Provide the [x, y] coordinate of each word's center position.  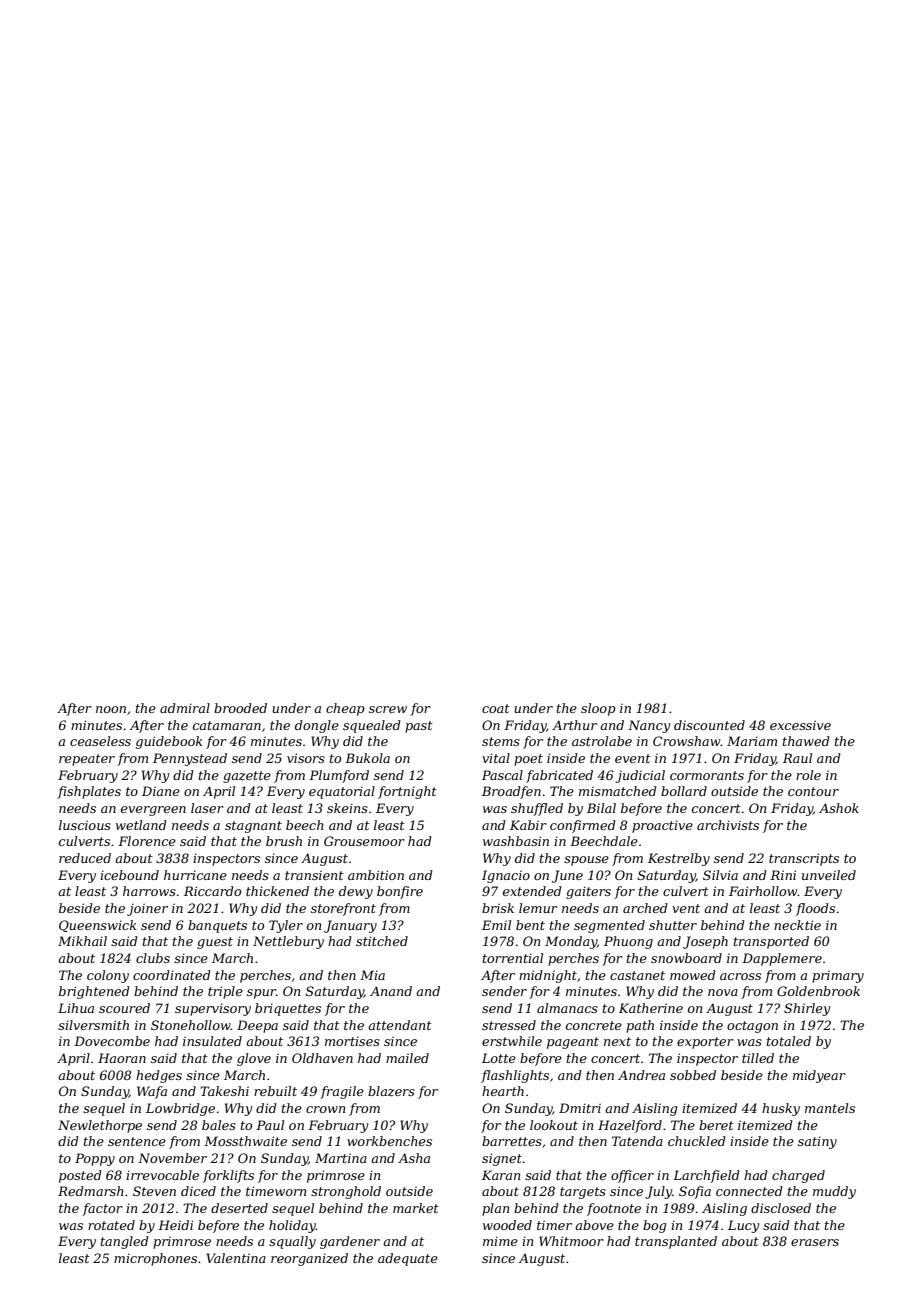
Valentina [236, 1258]
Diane [161, 791]
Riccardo [212, 891]
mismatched [618, 791]
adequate [408, 1259]
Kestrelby [679, 859]
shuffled [537, 809]
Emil [496, 925]
